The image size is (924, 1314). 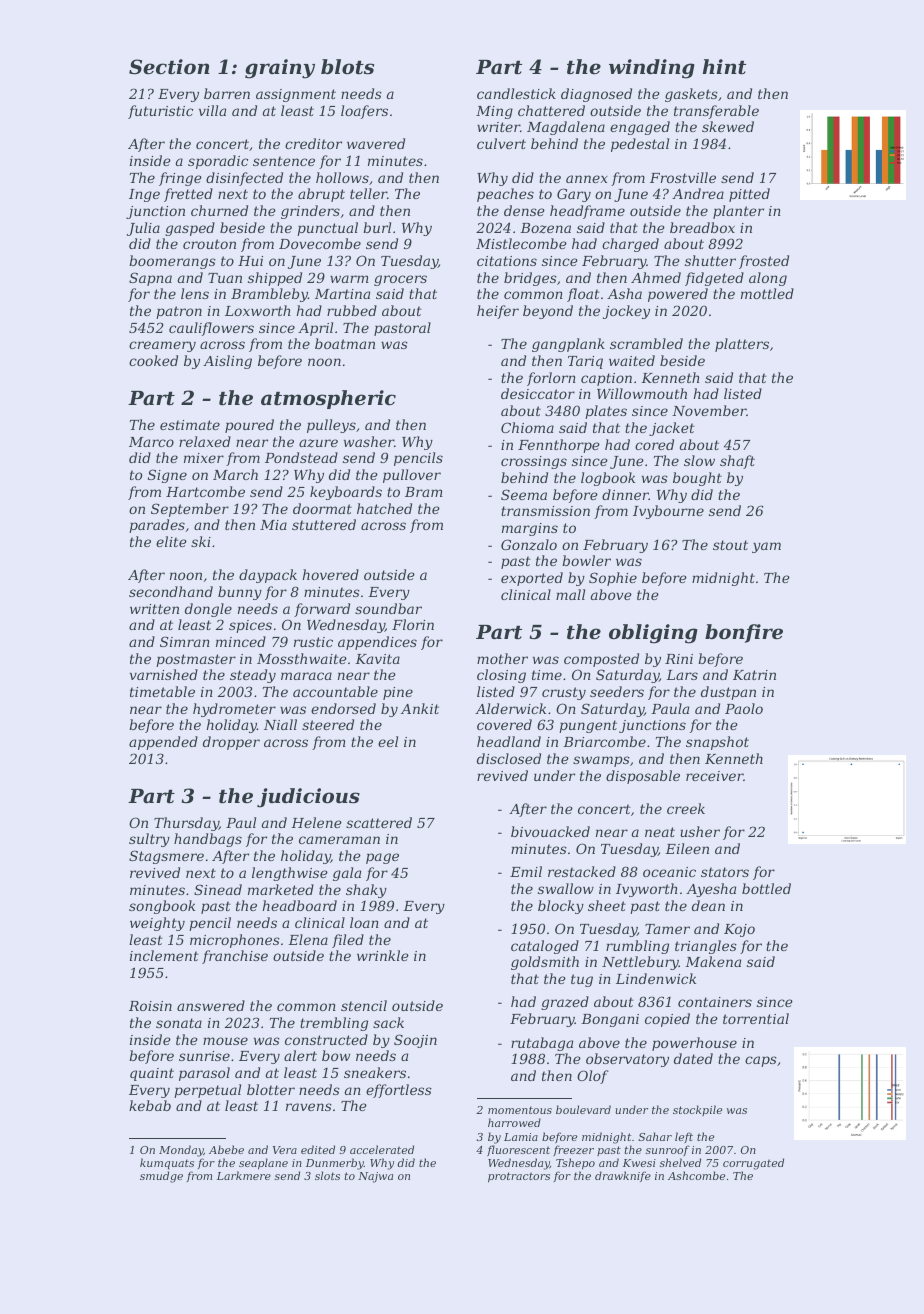 What do you see at coordinates (369, 441) in the document?
I see `washer` at bounding box center [369, 441].
